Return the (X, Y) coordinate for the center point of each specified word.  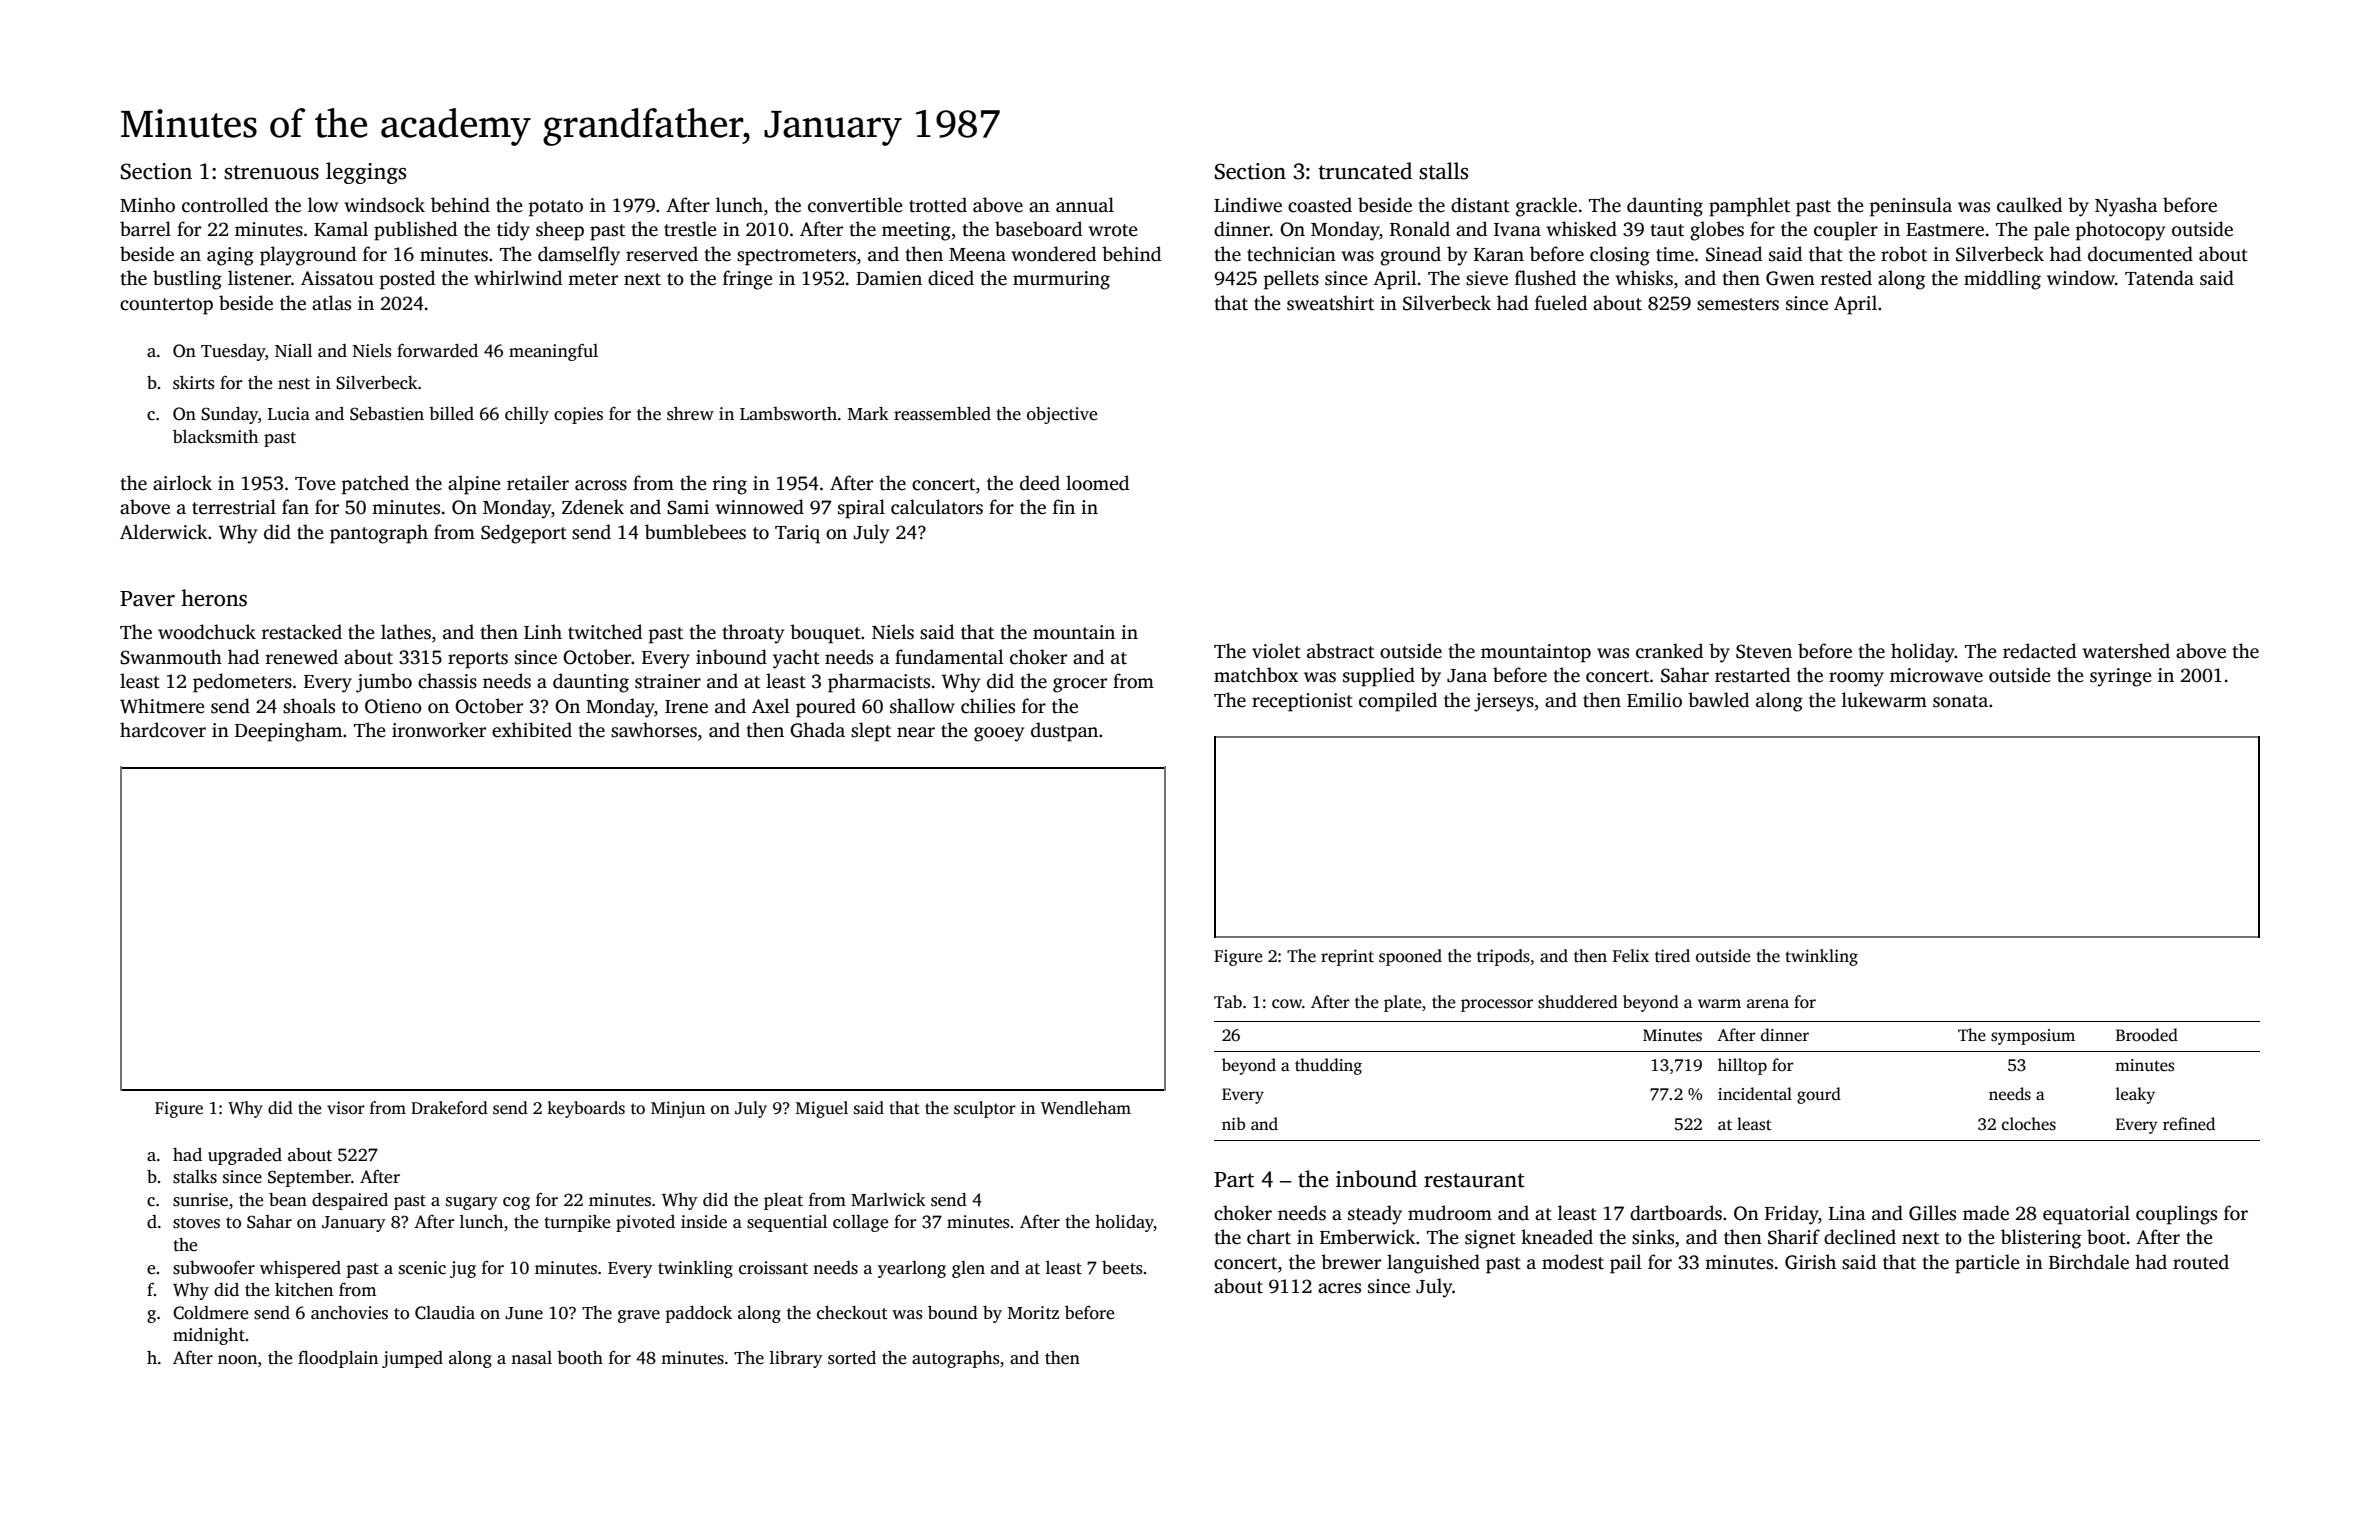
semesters (1738, 304)
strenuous (271, 172)
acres (1339, 1288)
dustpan (1064, 732)
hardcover (163, 730)
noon (237, 1360)
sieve (1487, 278)
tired (1672, 956)
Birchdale (2089, 1262)
